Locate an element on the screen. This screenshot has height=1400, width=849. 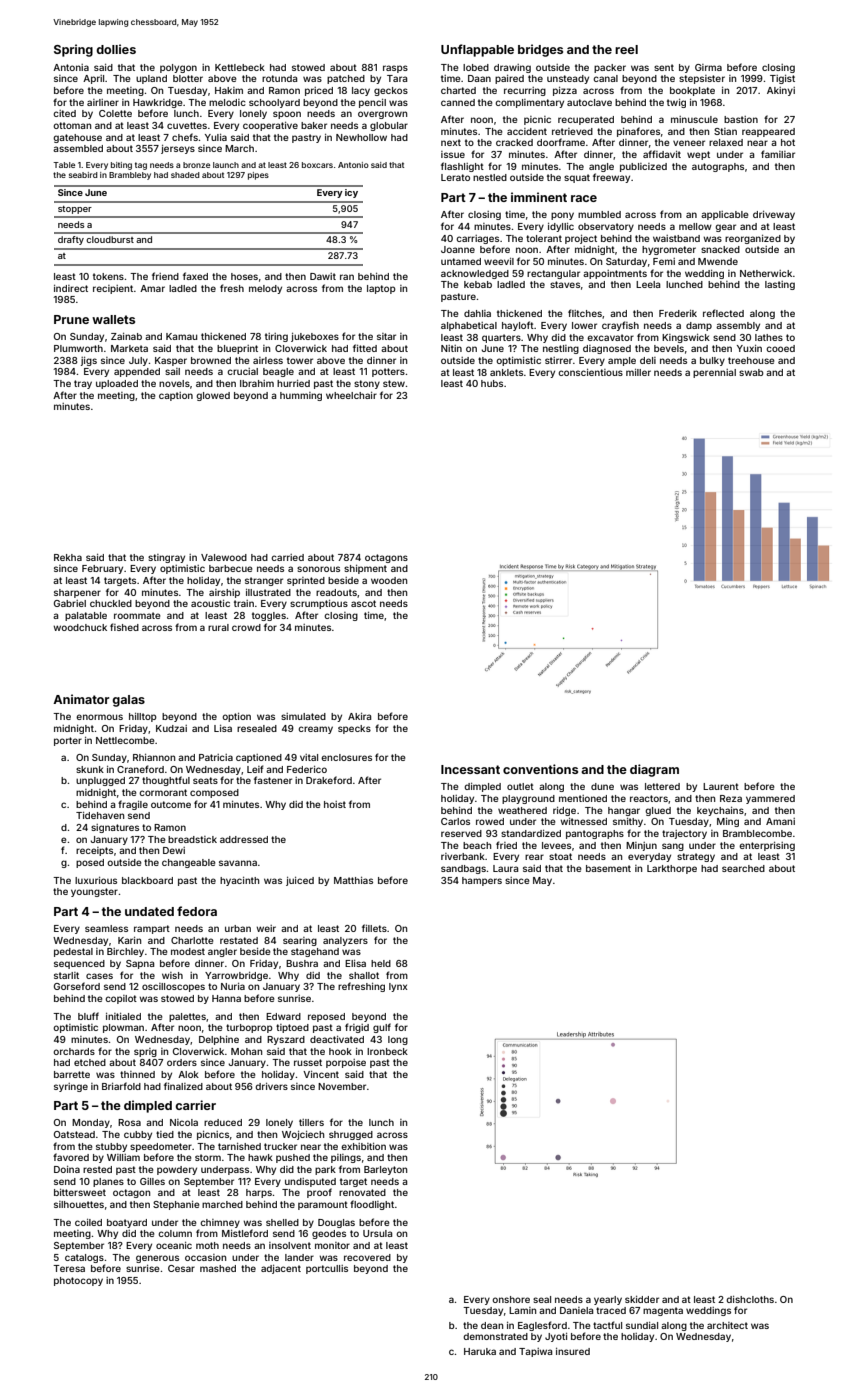
tarnished is located at coordinates (239, 1146).
